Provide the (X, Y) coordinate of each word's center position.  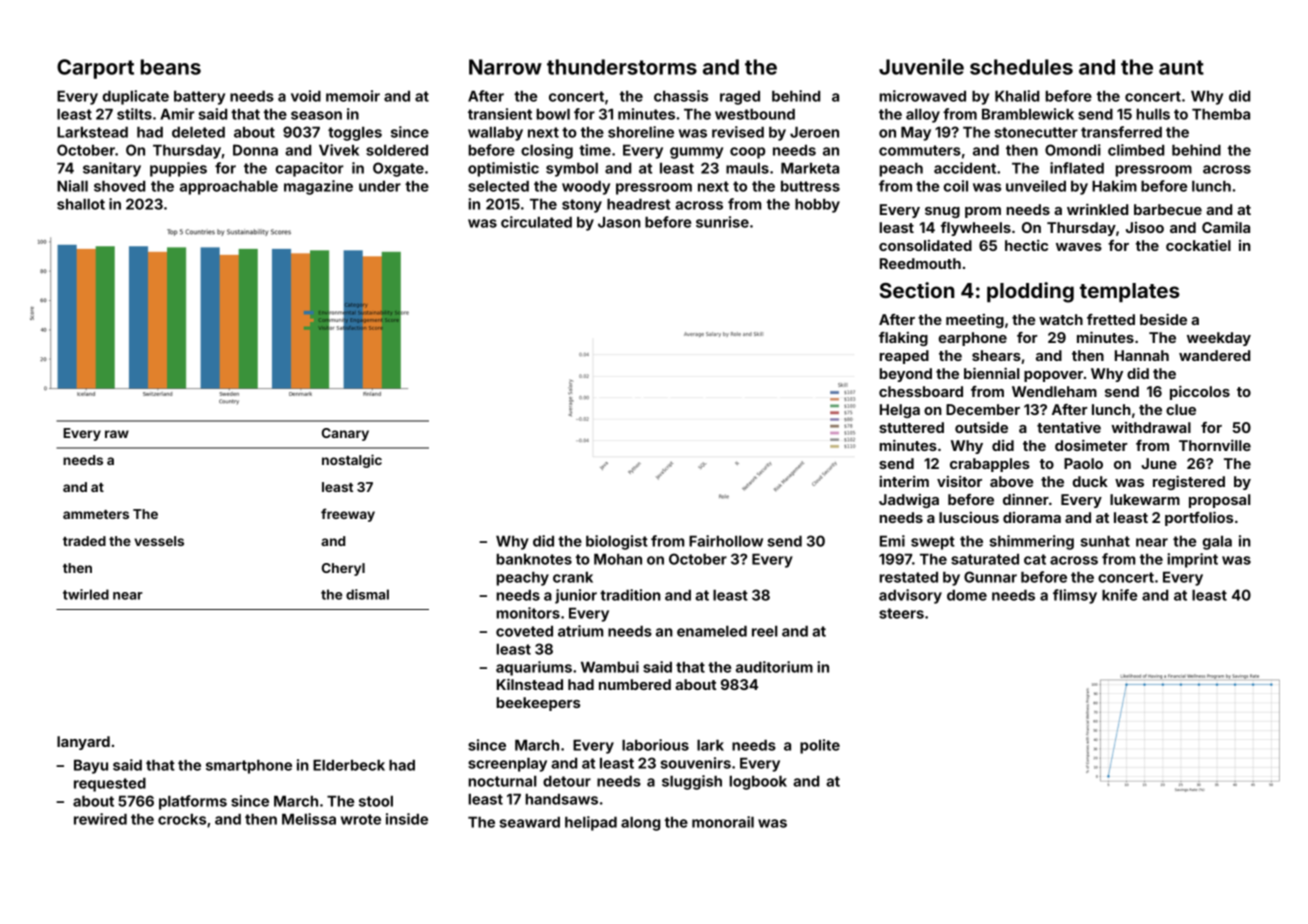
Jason (619, 222)
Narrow (505, 67)
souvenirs (695, 763)
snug (942, 212)
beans (171, 67)
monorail (723, 822)
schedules (1021, 67)
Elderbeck (349, 765)
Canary (345, 434)
